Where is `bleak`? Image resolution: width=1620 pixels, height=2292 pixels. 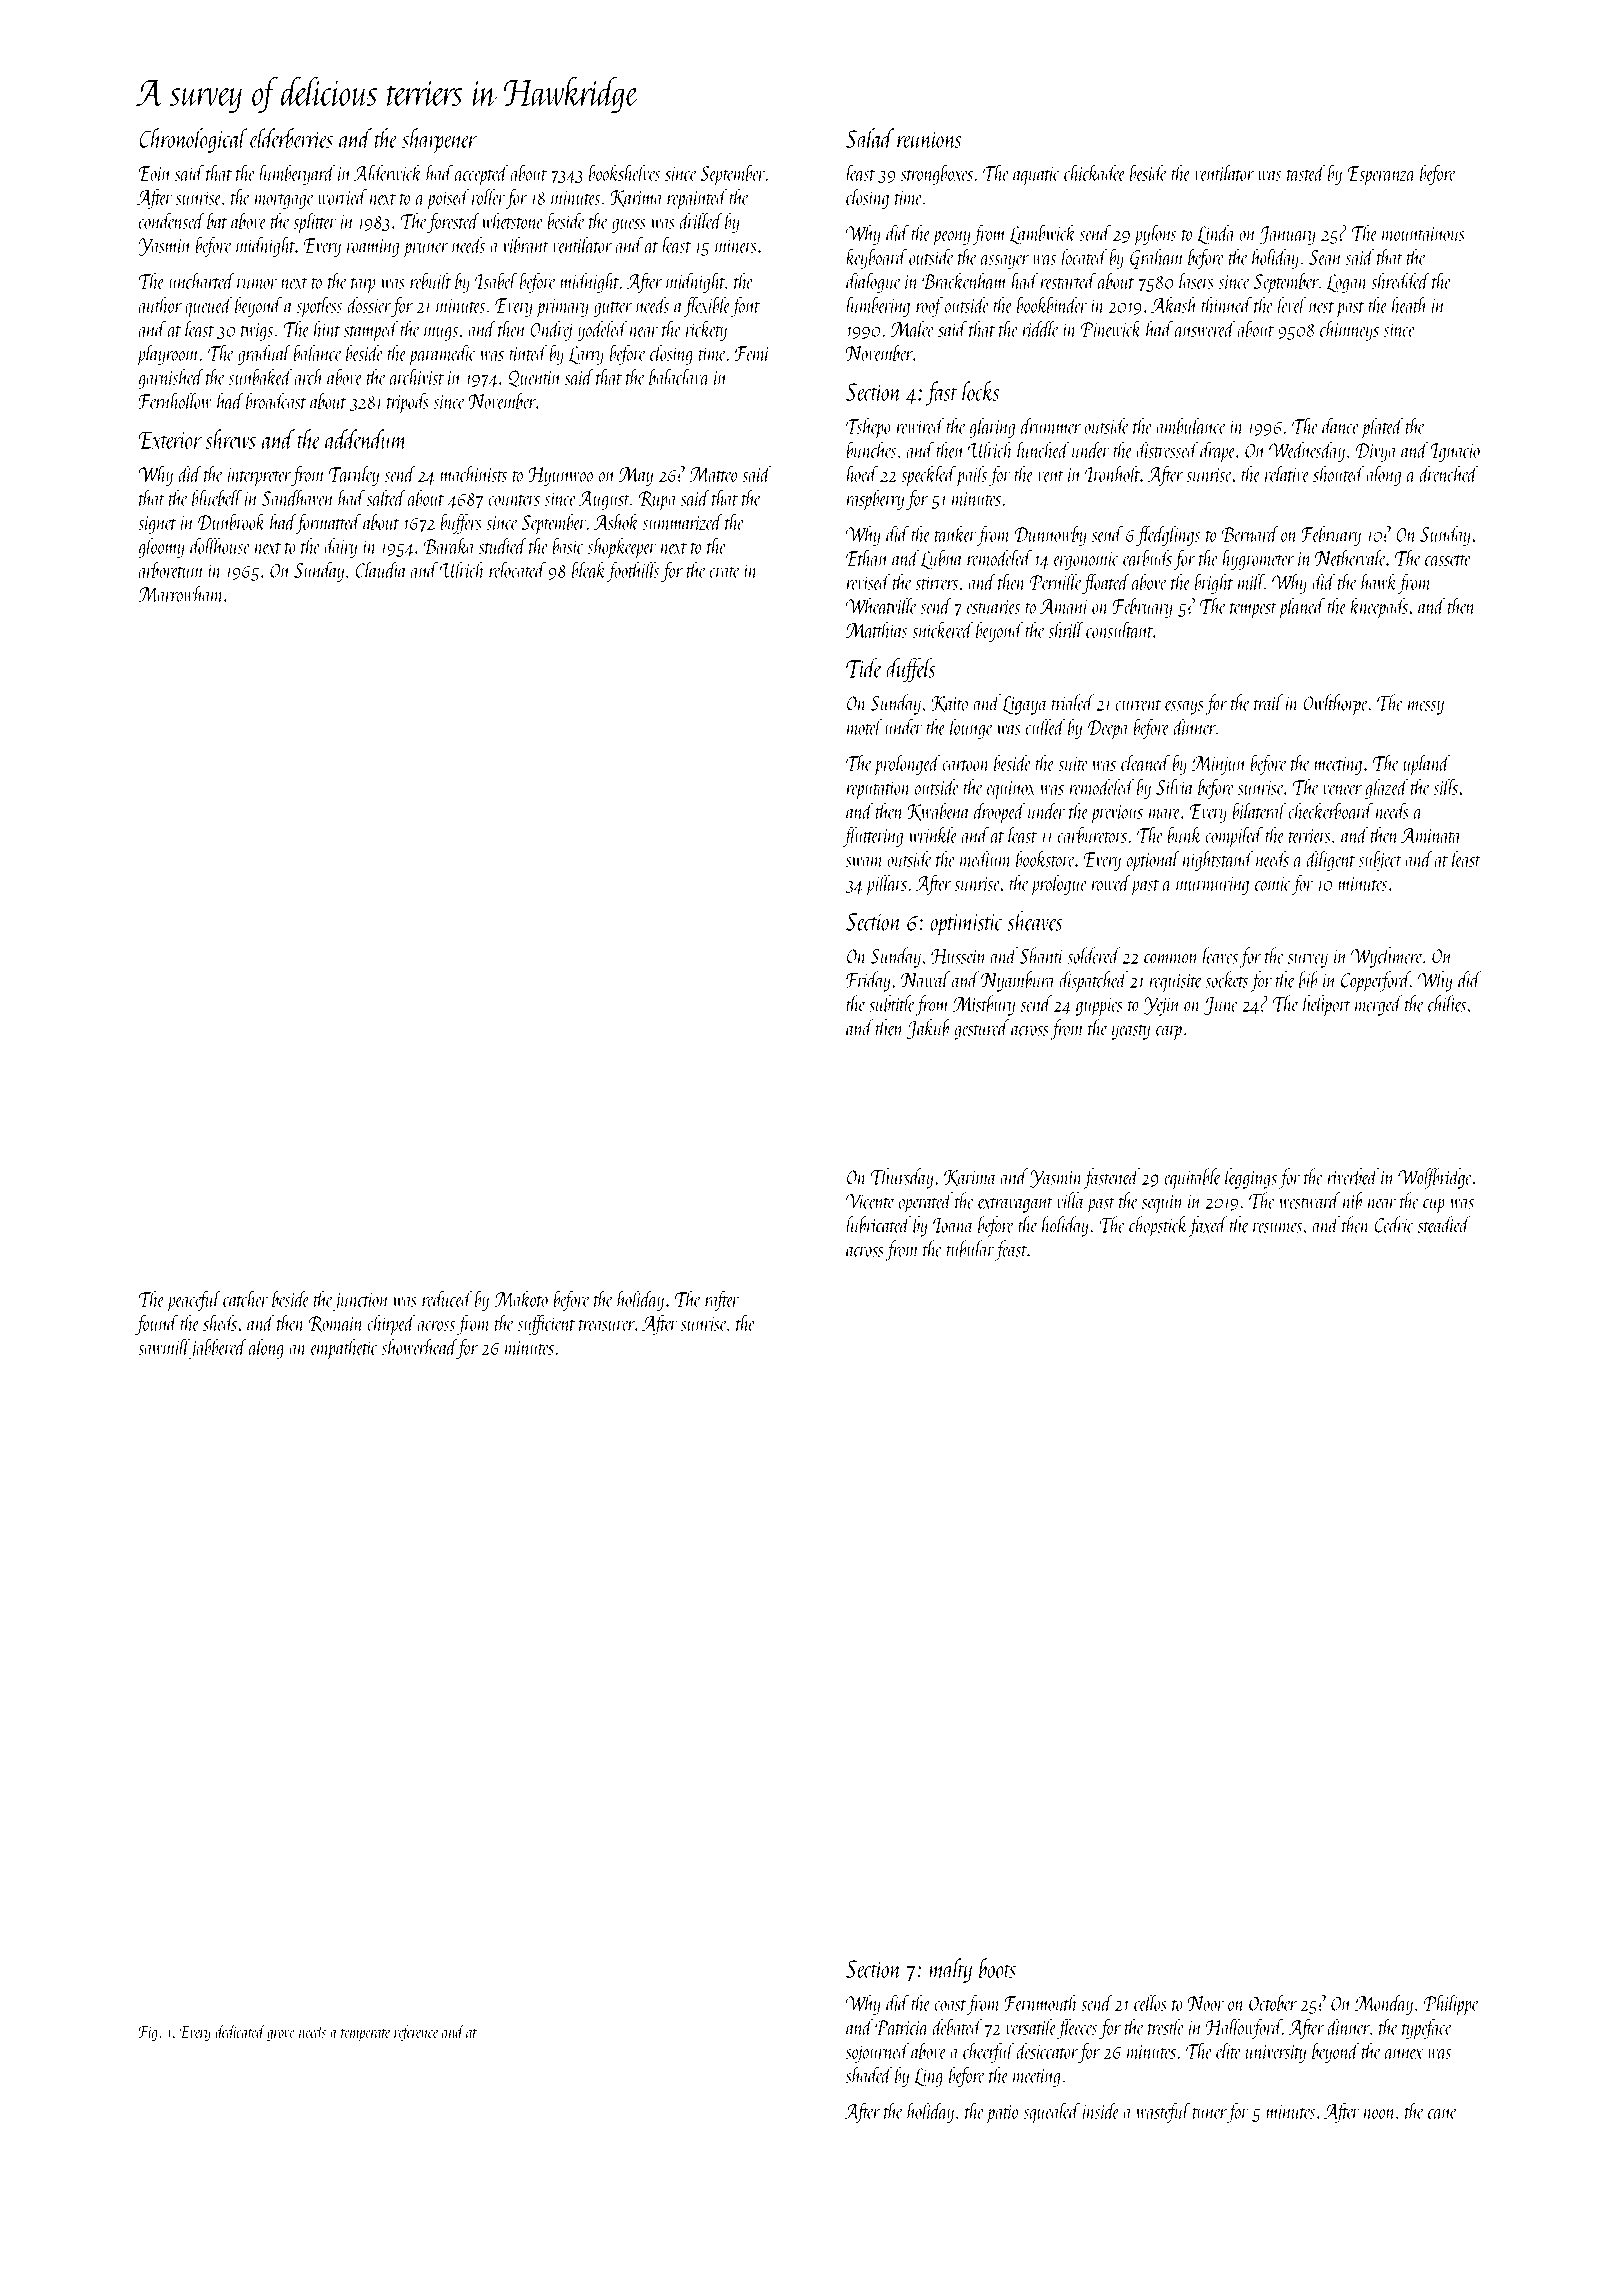
bleak is located at coordinates (589, 569).
